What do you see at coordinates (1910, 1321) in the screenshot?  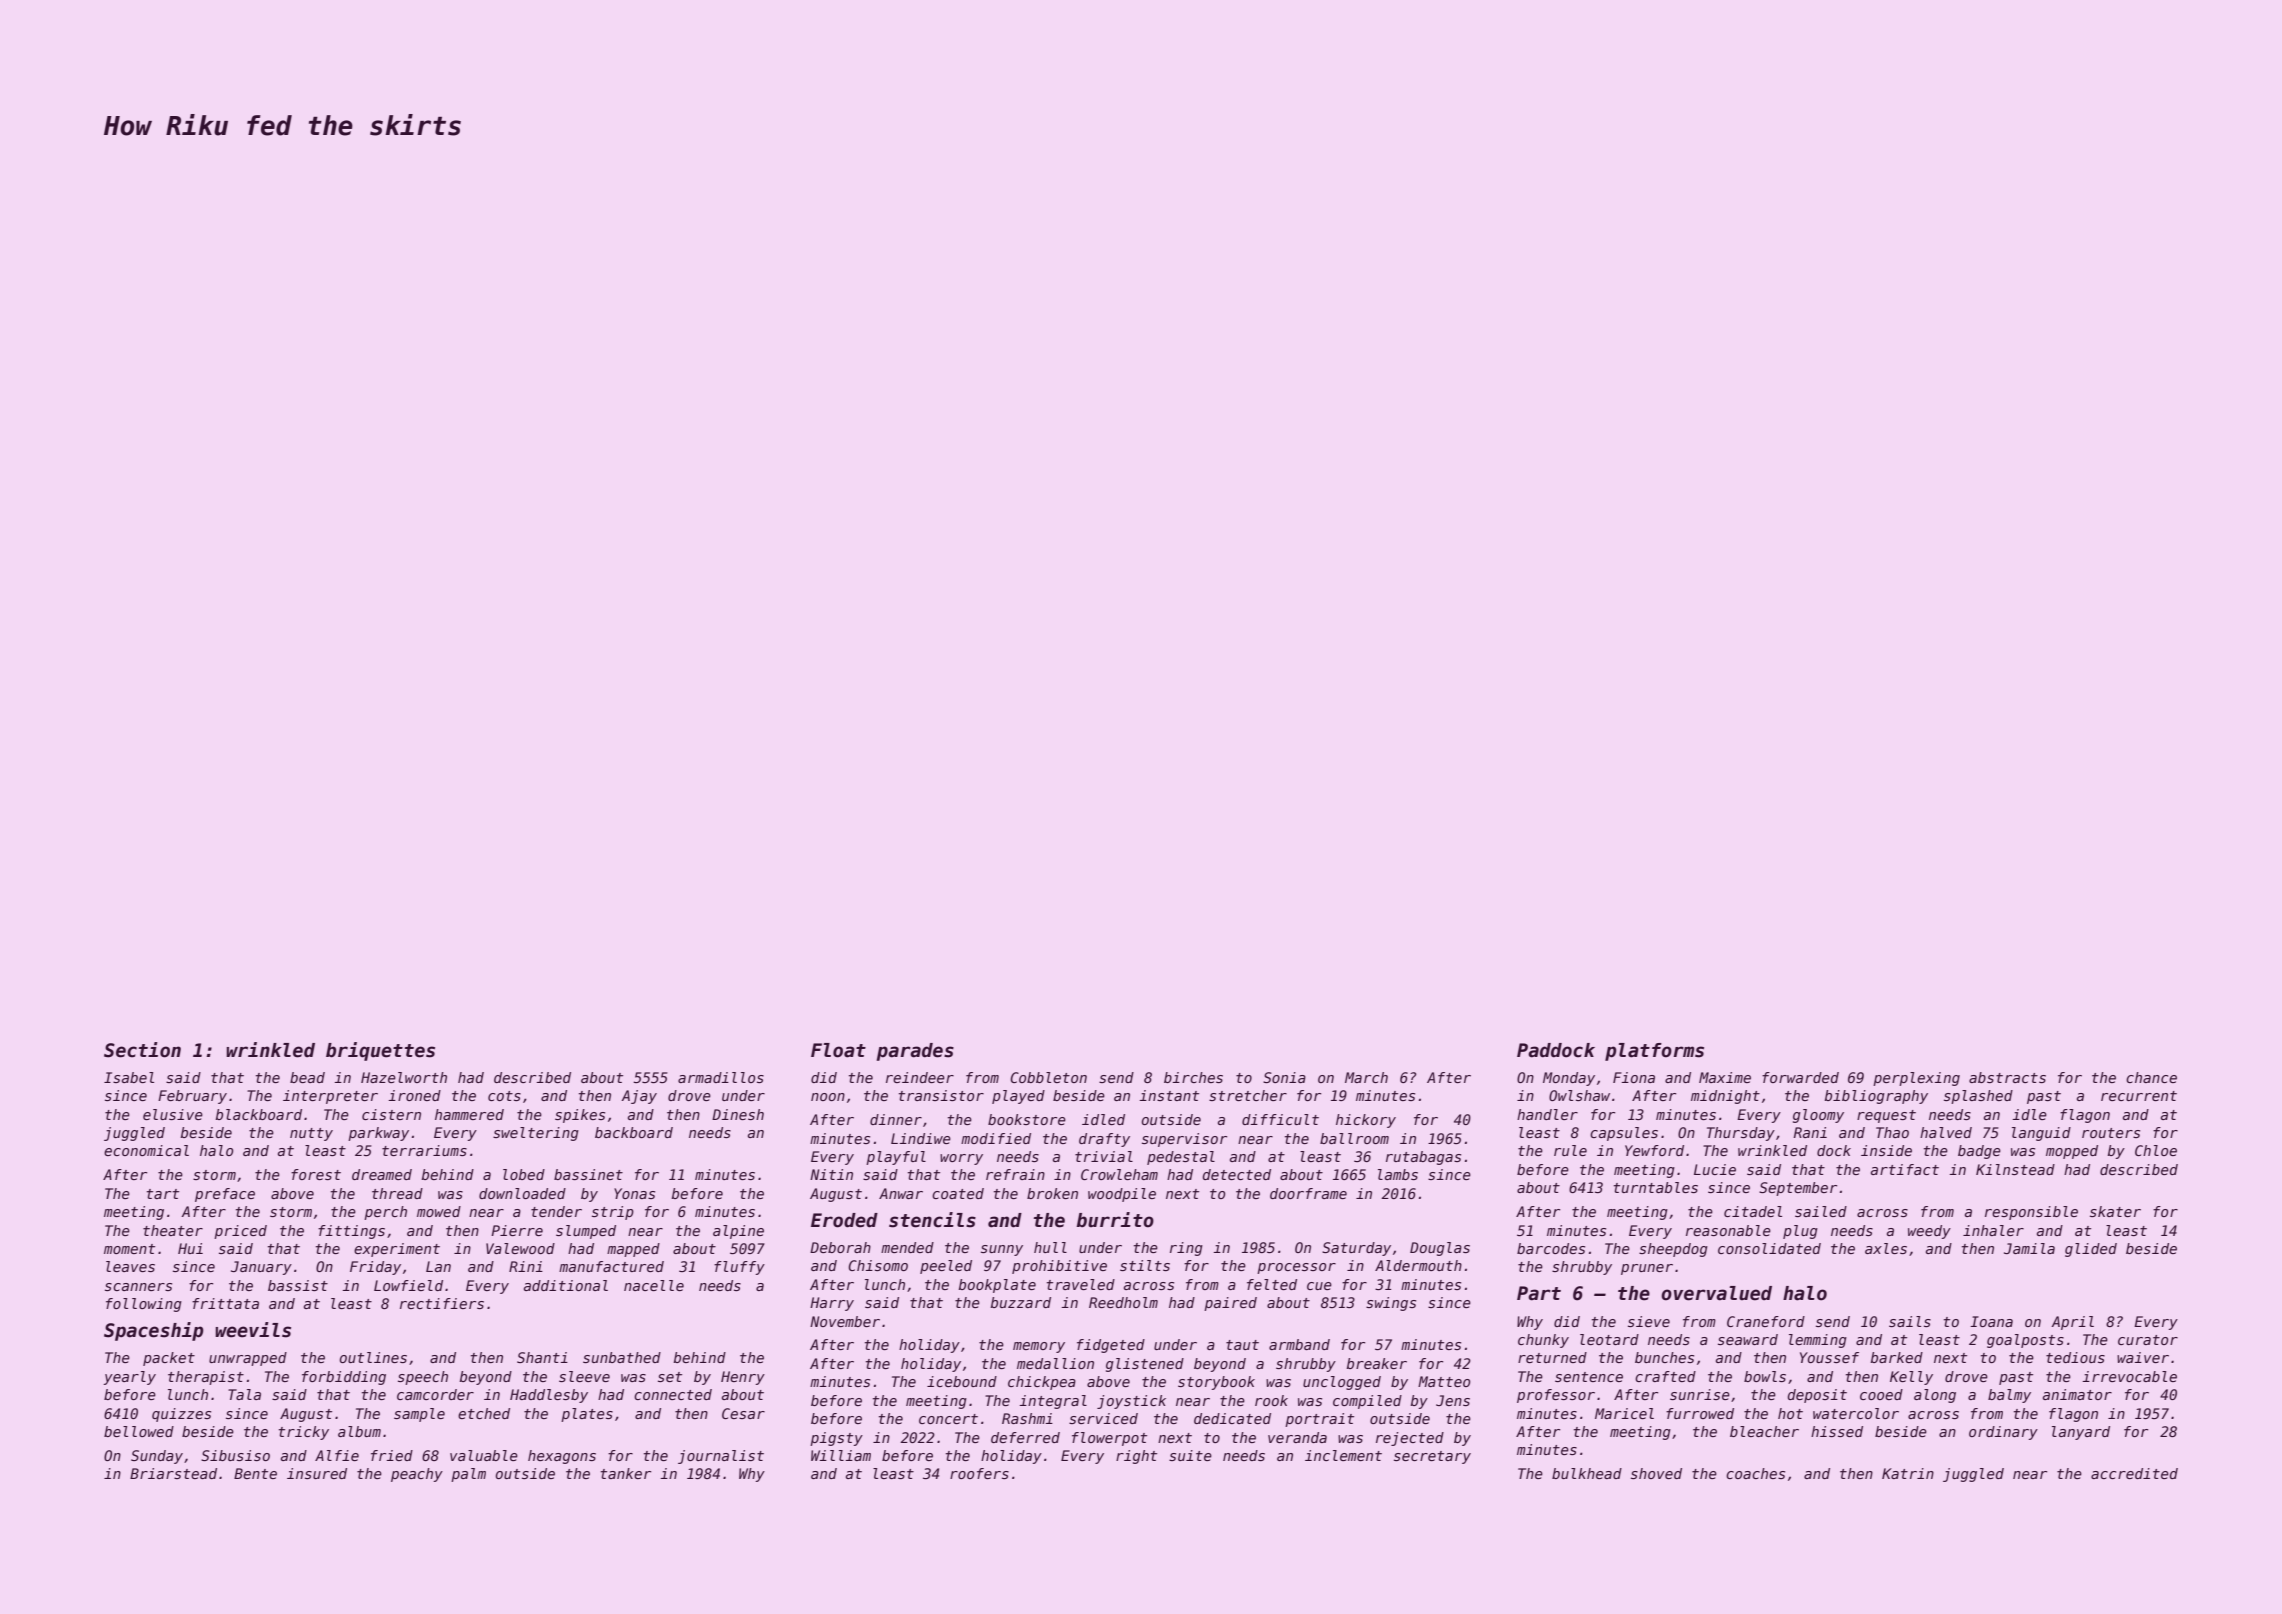 I see `sails` at bounding box center [1910, 1321].
